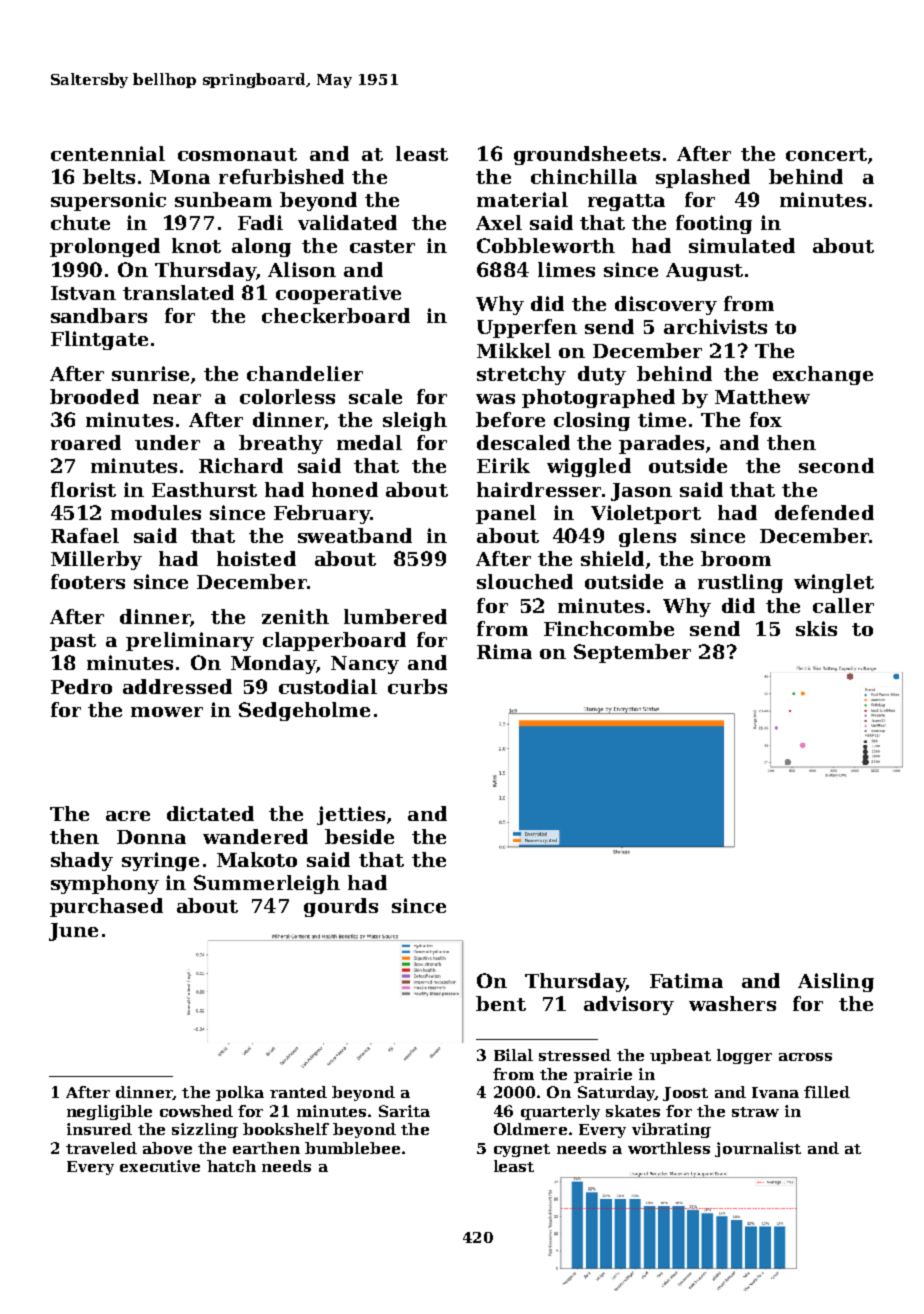 This document has width=924, height=1314. Describe the element at coordinates (539, 489) in the document. I see `hairdresser` at that location.
